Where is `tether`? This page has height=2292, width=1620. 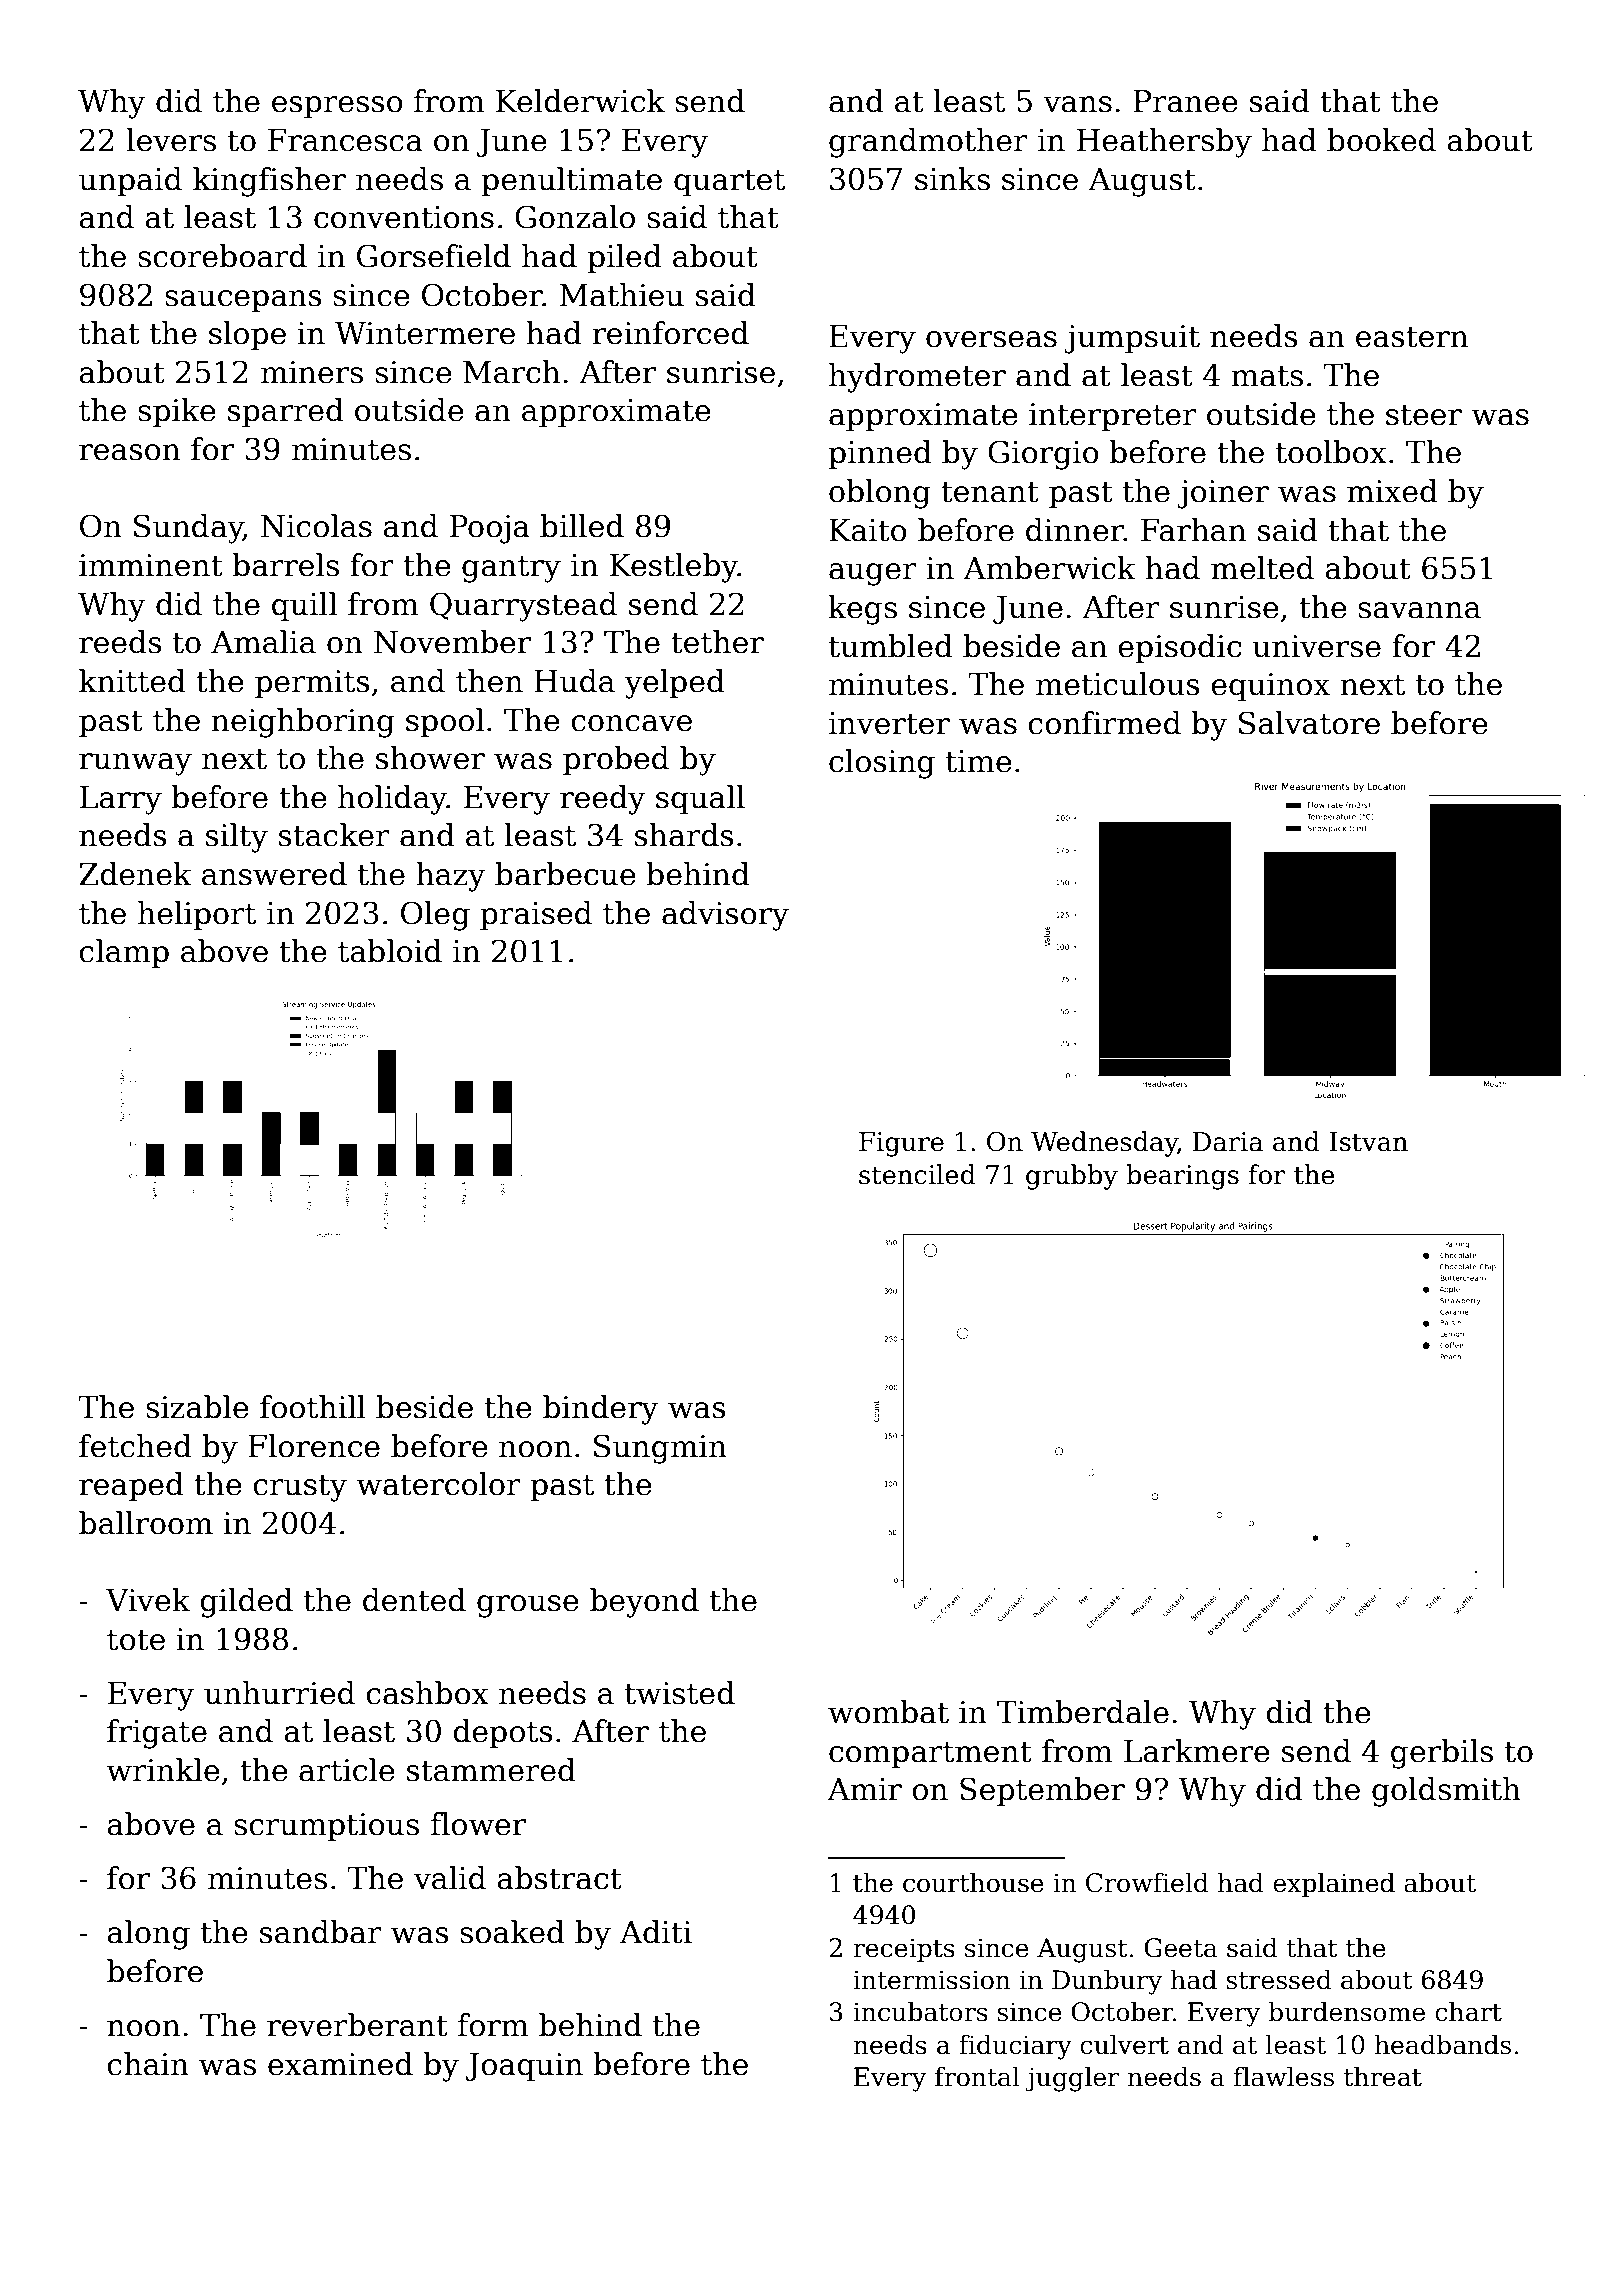
tether is located at coordinates (717, 642).
